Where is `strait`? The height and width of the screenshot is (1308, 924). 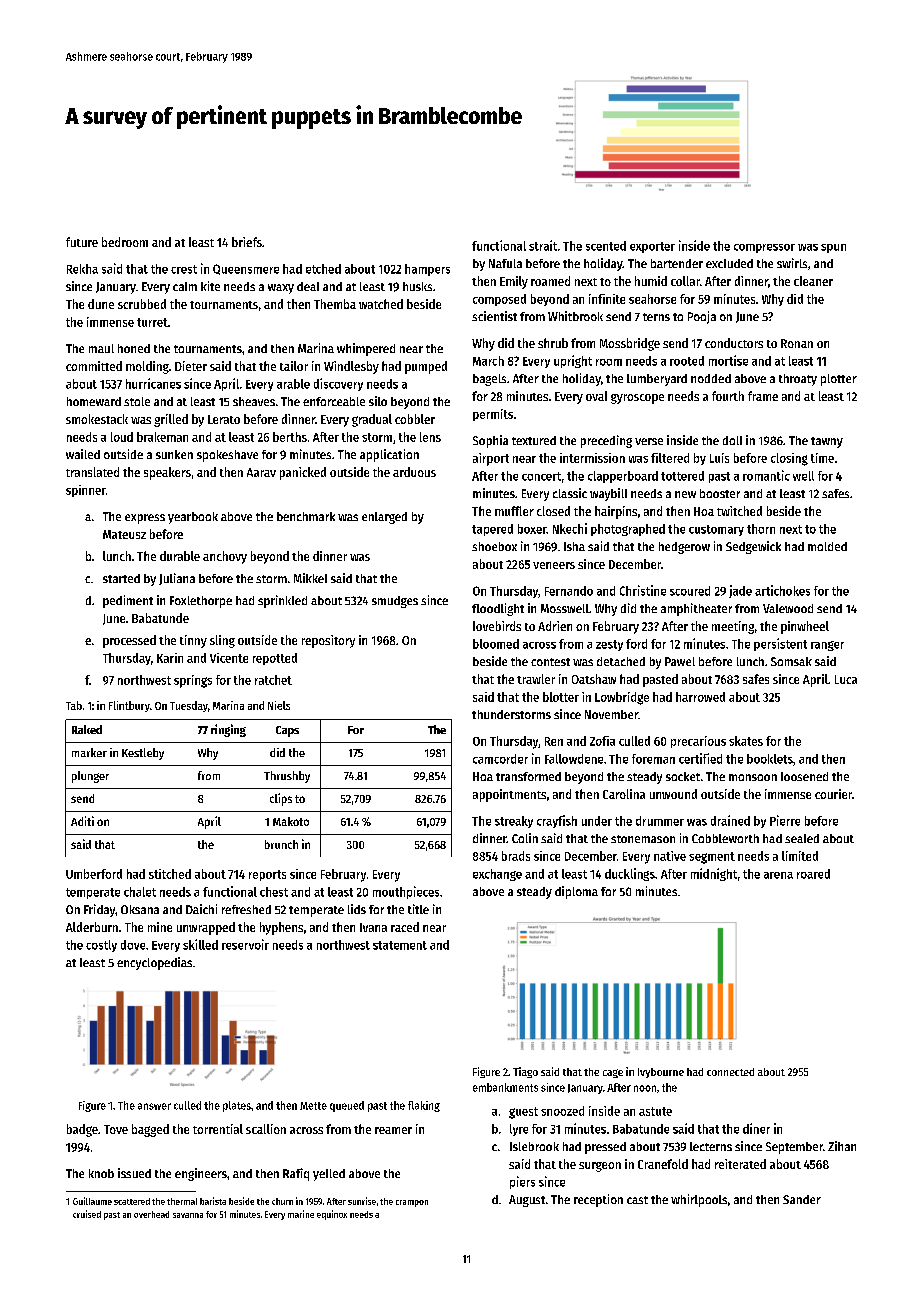
strait is located at coordinates (543, 245).
